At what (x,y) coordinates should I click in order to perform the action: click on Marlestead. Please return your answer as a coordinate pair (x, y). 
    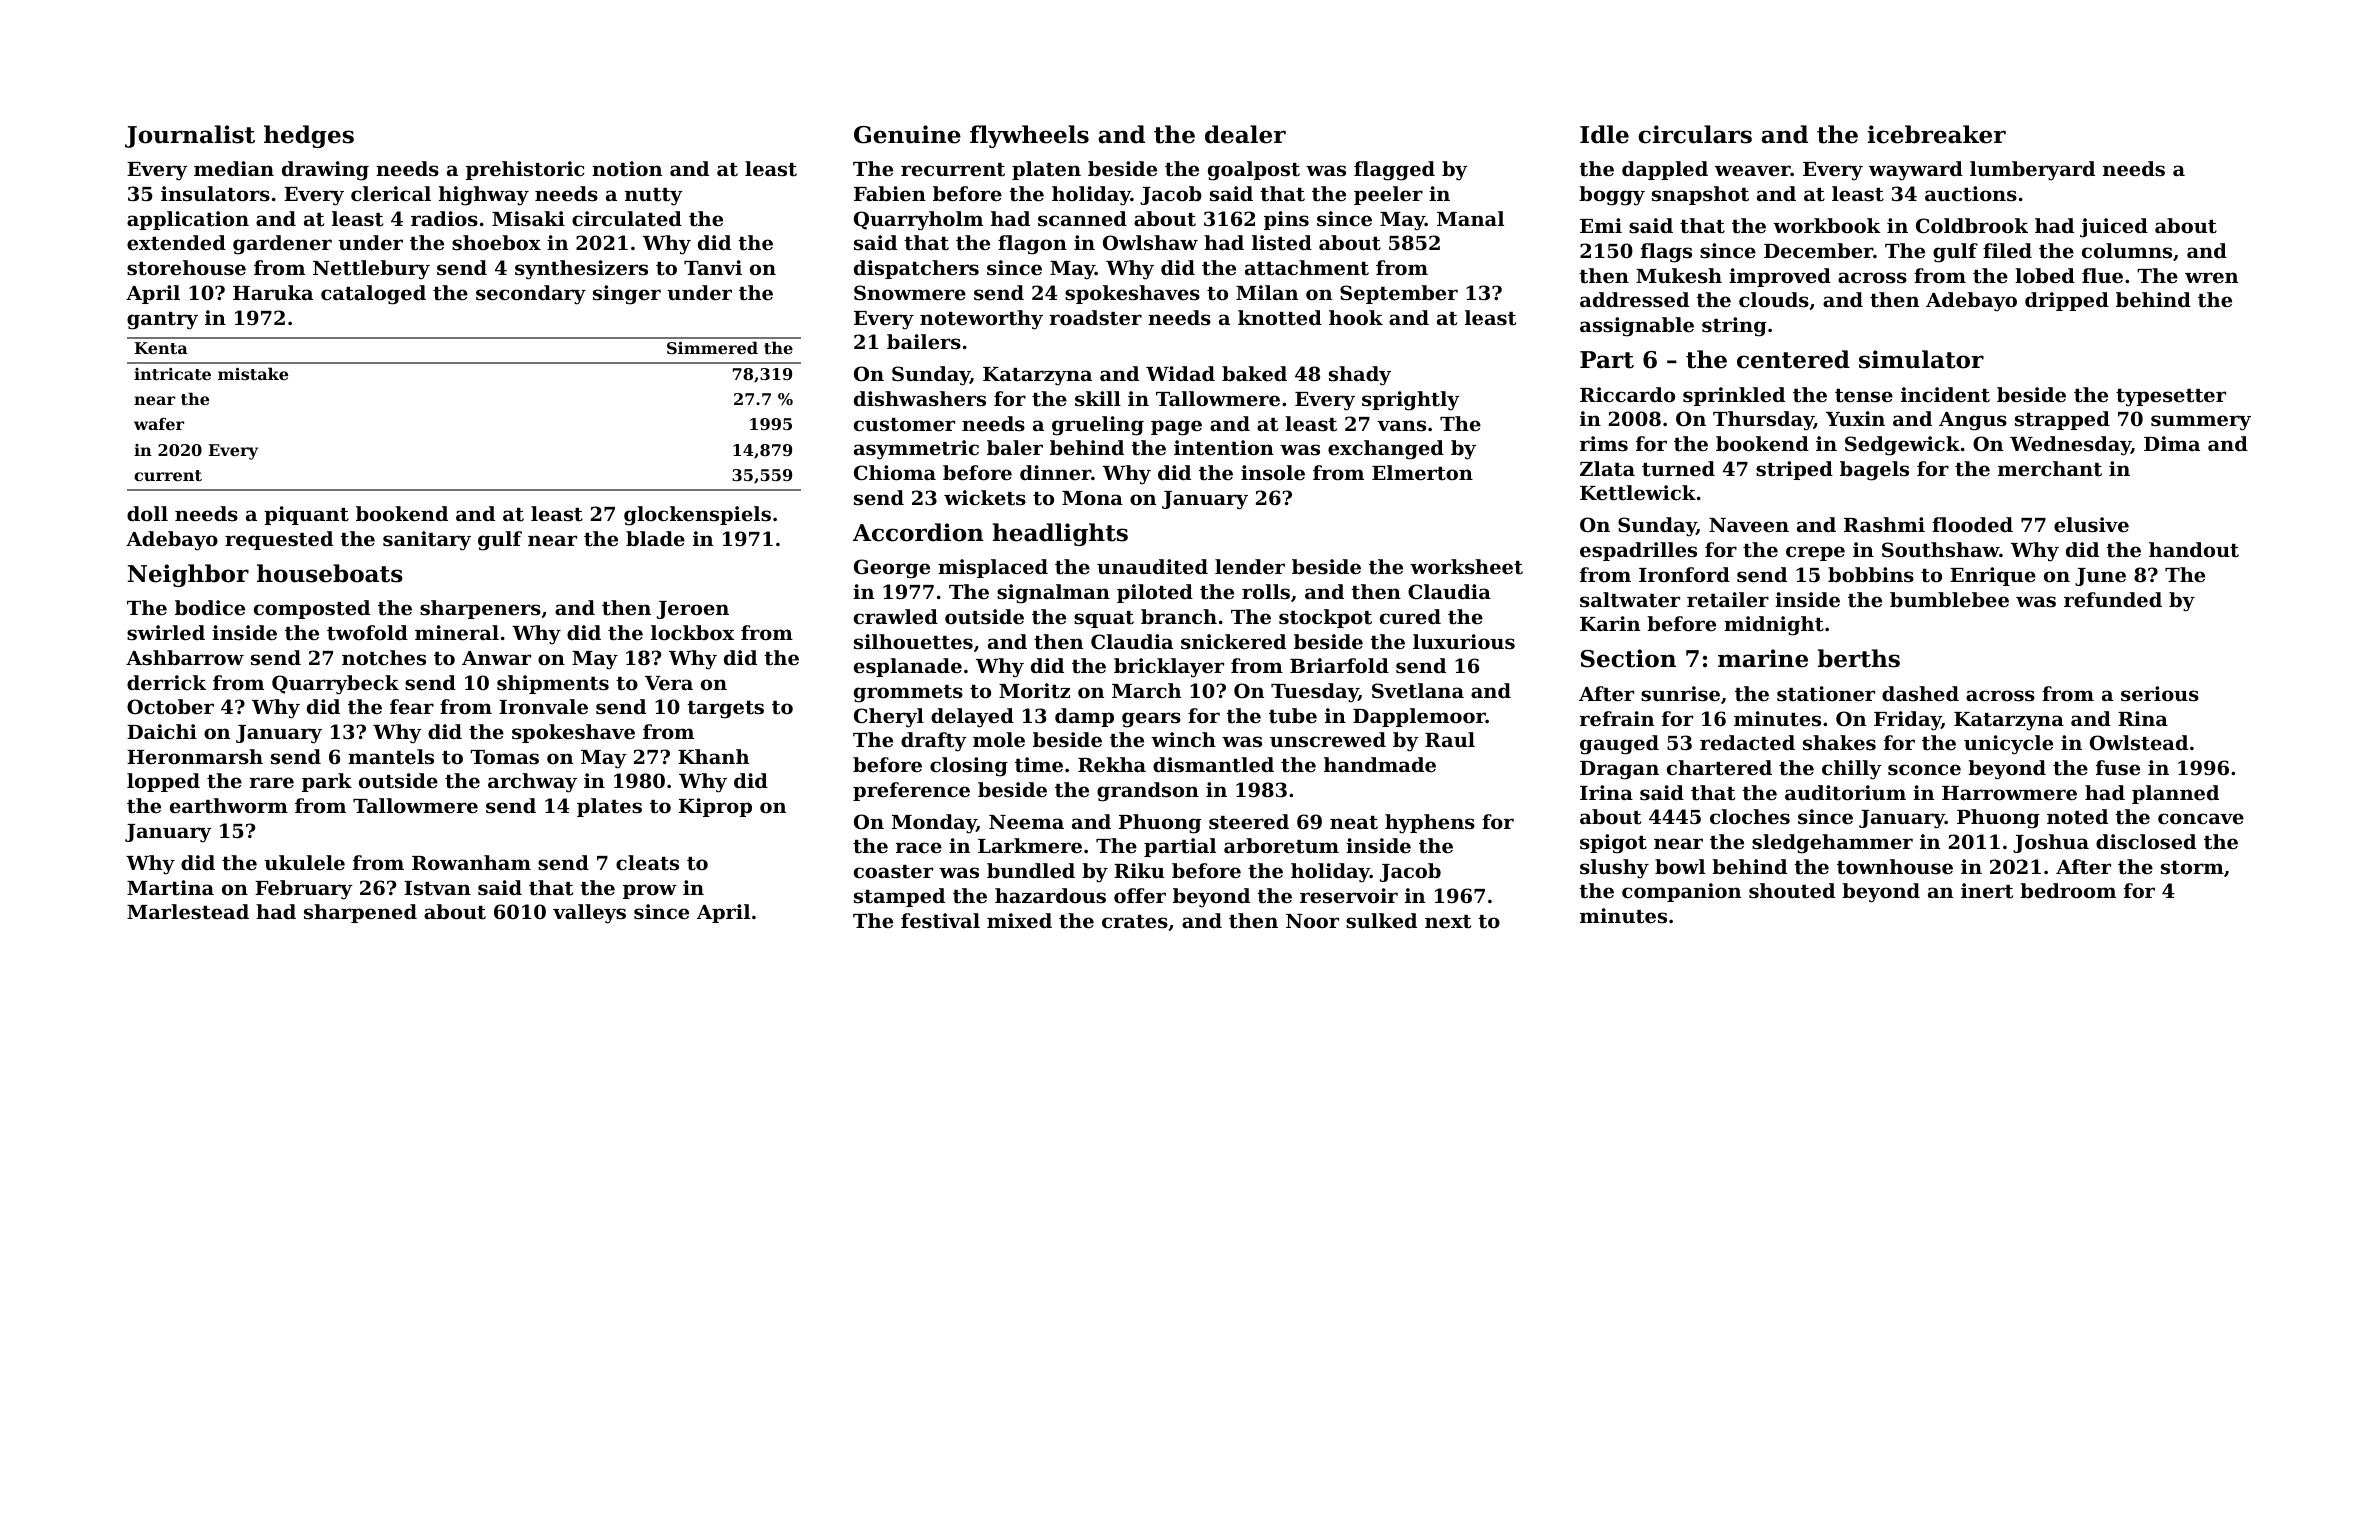
    Looking at the image, I should click on (188, 912).
